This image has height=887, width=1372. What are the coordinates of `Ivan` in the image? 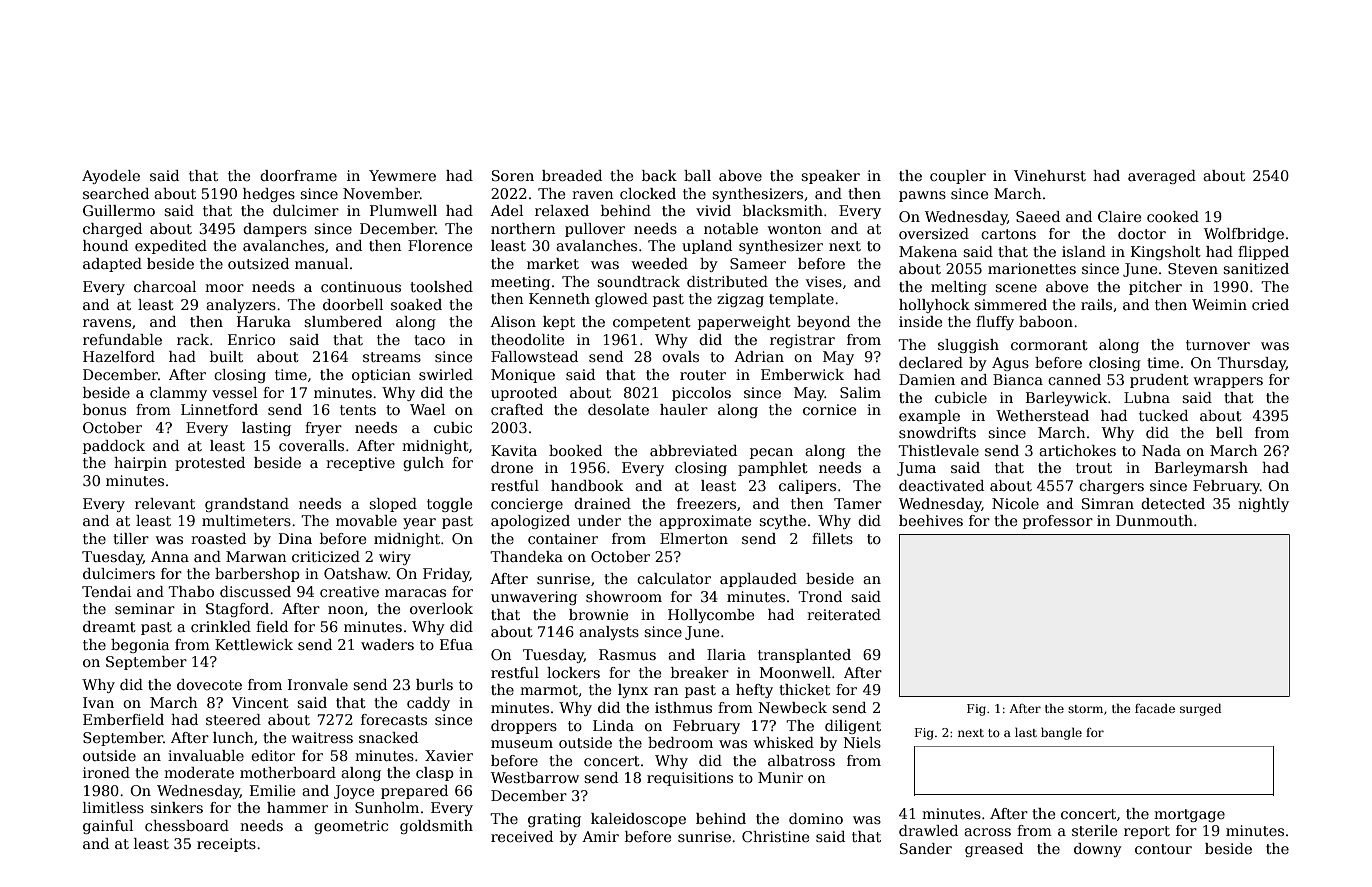 It's located at (98, 702).
